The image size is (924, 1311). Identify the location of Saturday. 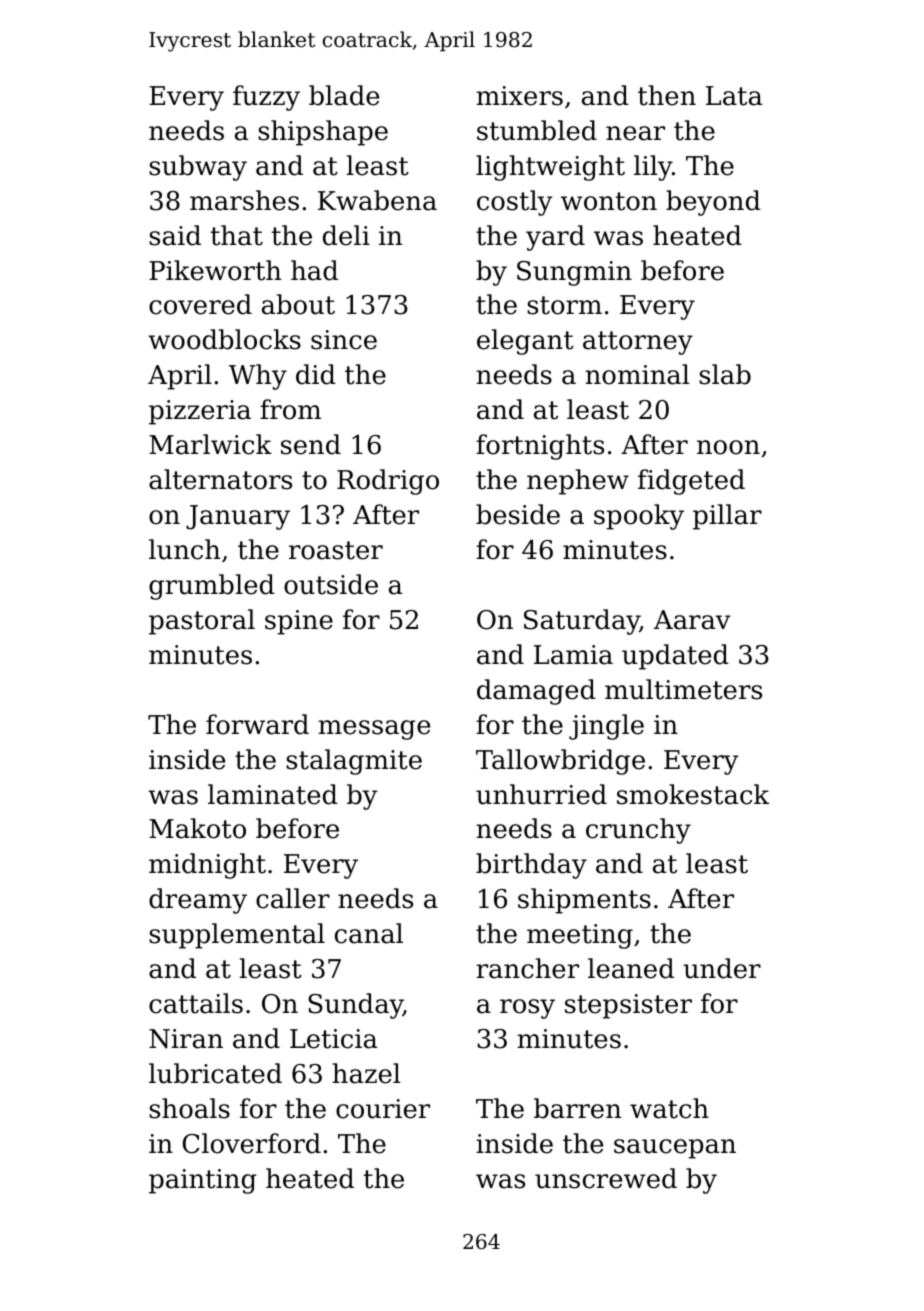
(582, 622).
